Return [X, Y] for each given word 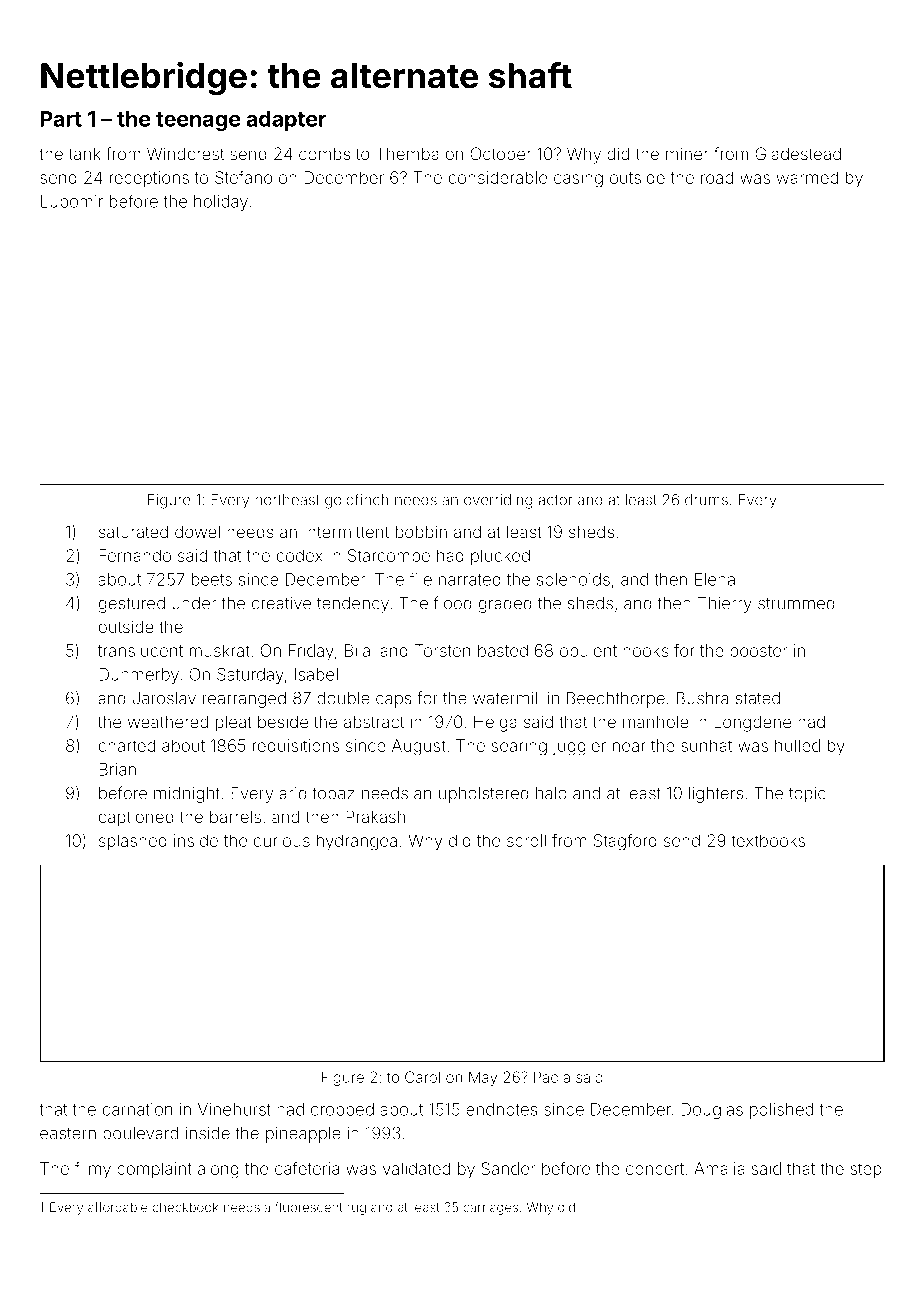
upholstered [484, 795]
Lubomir [72, 201]
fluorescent [309, 1207]
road [717, 177]
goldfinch [356, 501]
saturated [133, 531]
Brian [117, 769]
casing [578, 179]
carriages [490, 1208]
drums [706, 500]
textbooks [768, 840]
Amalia [719, 1168]
